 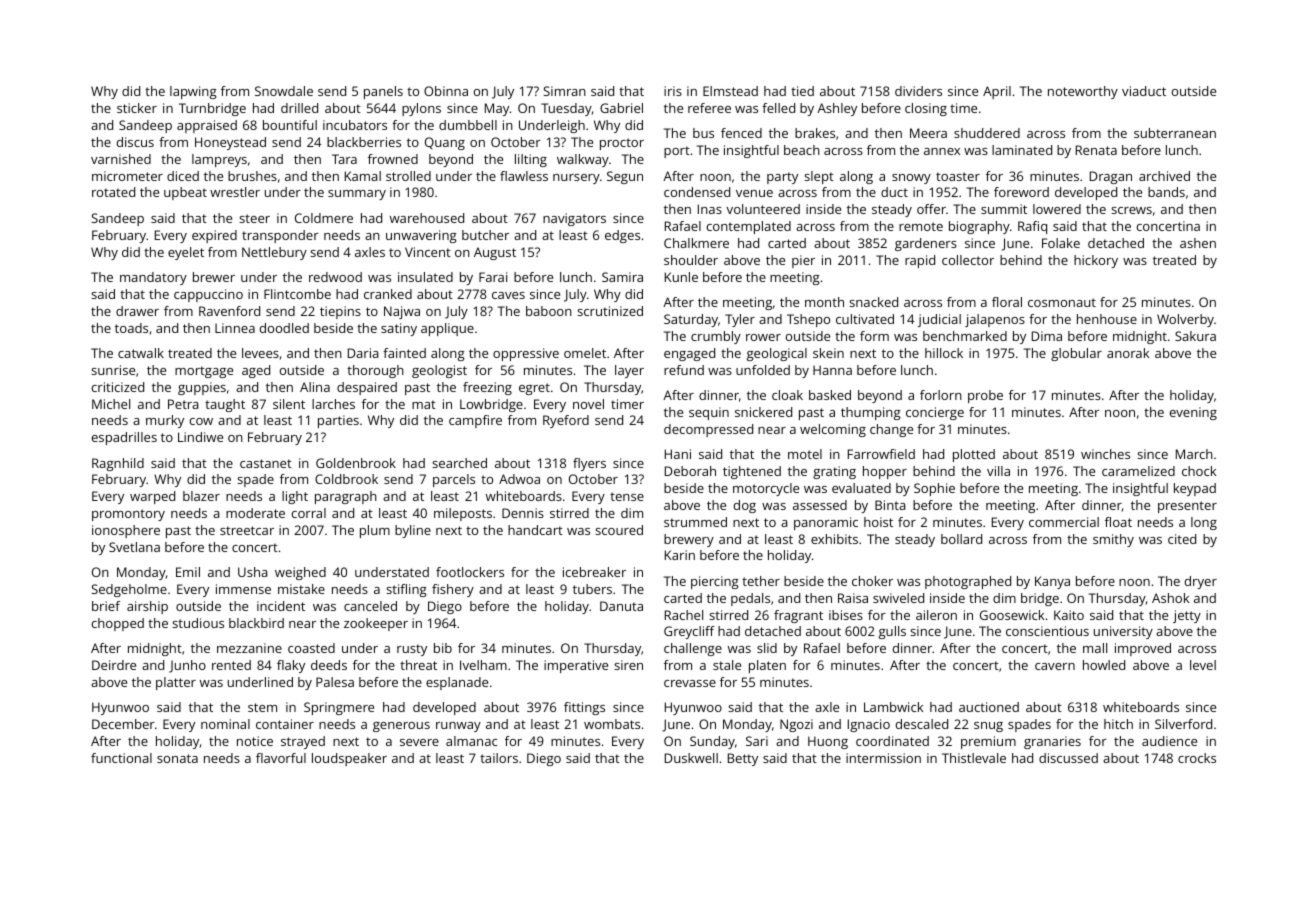 What do you see at coordinates (1195, 489) in the screenshot?
I see `keypad` at bounding box center [1195, 489].
